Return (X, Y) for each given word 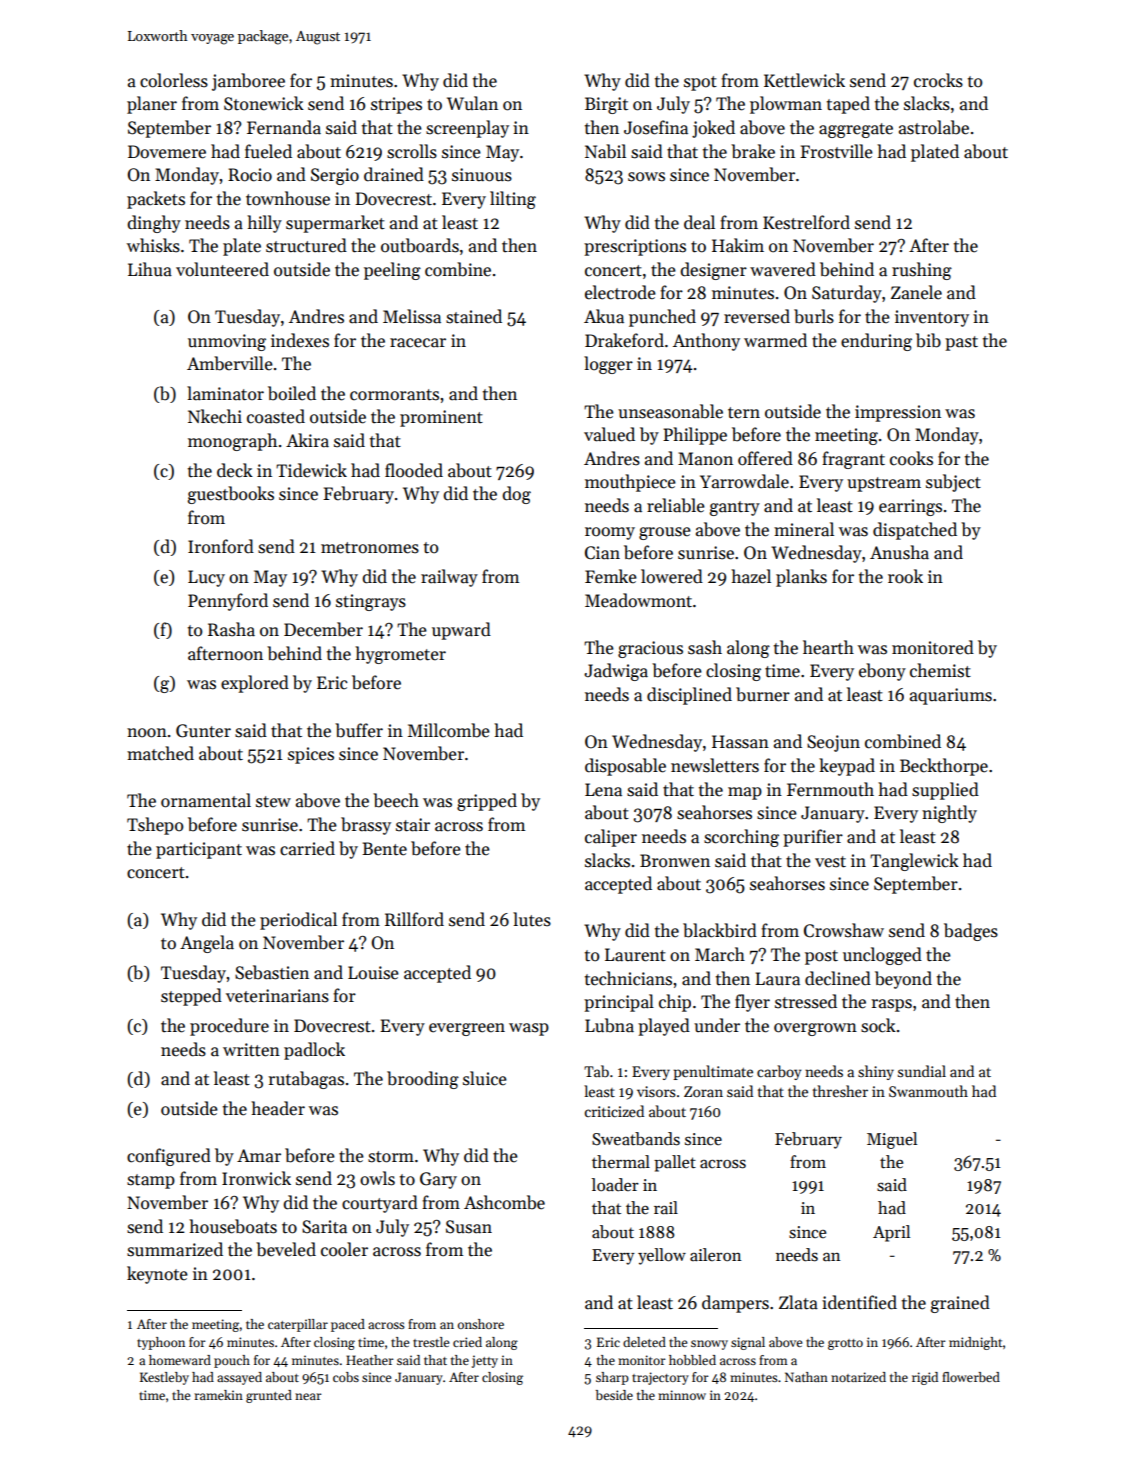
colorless (174, 80)
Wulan (472, 103)
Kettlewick (804, 80)
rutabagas (306, 1080)
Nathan (806, 1377)
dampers (735, 1304)
